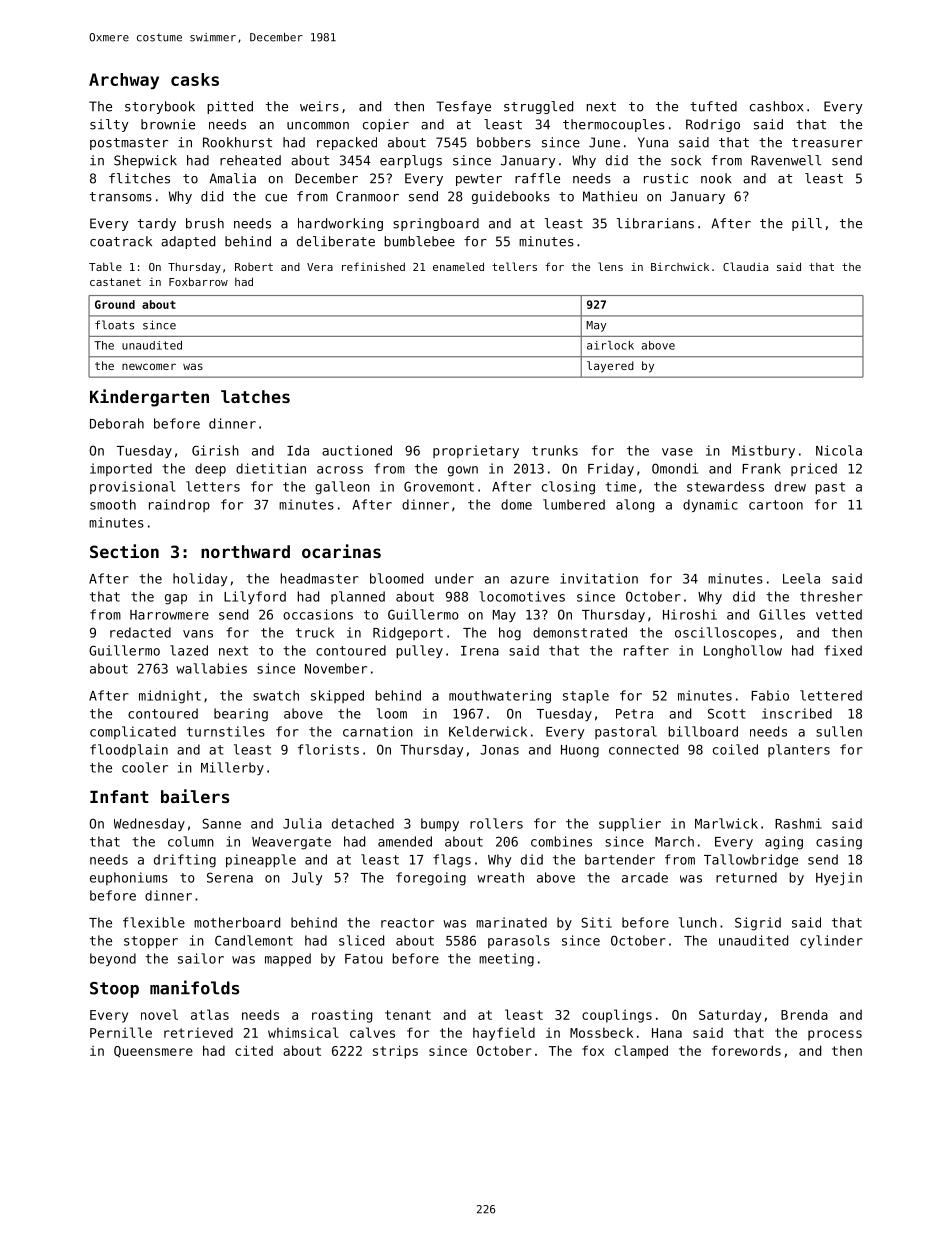 The width and height of the screenshot is (952, 1233). Describe the element at coordinates (121, 197) in the screenshot. I see `transoms` at that location.
